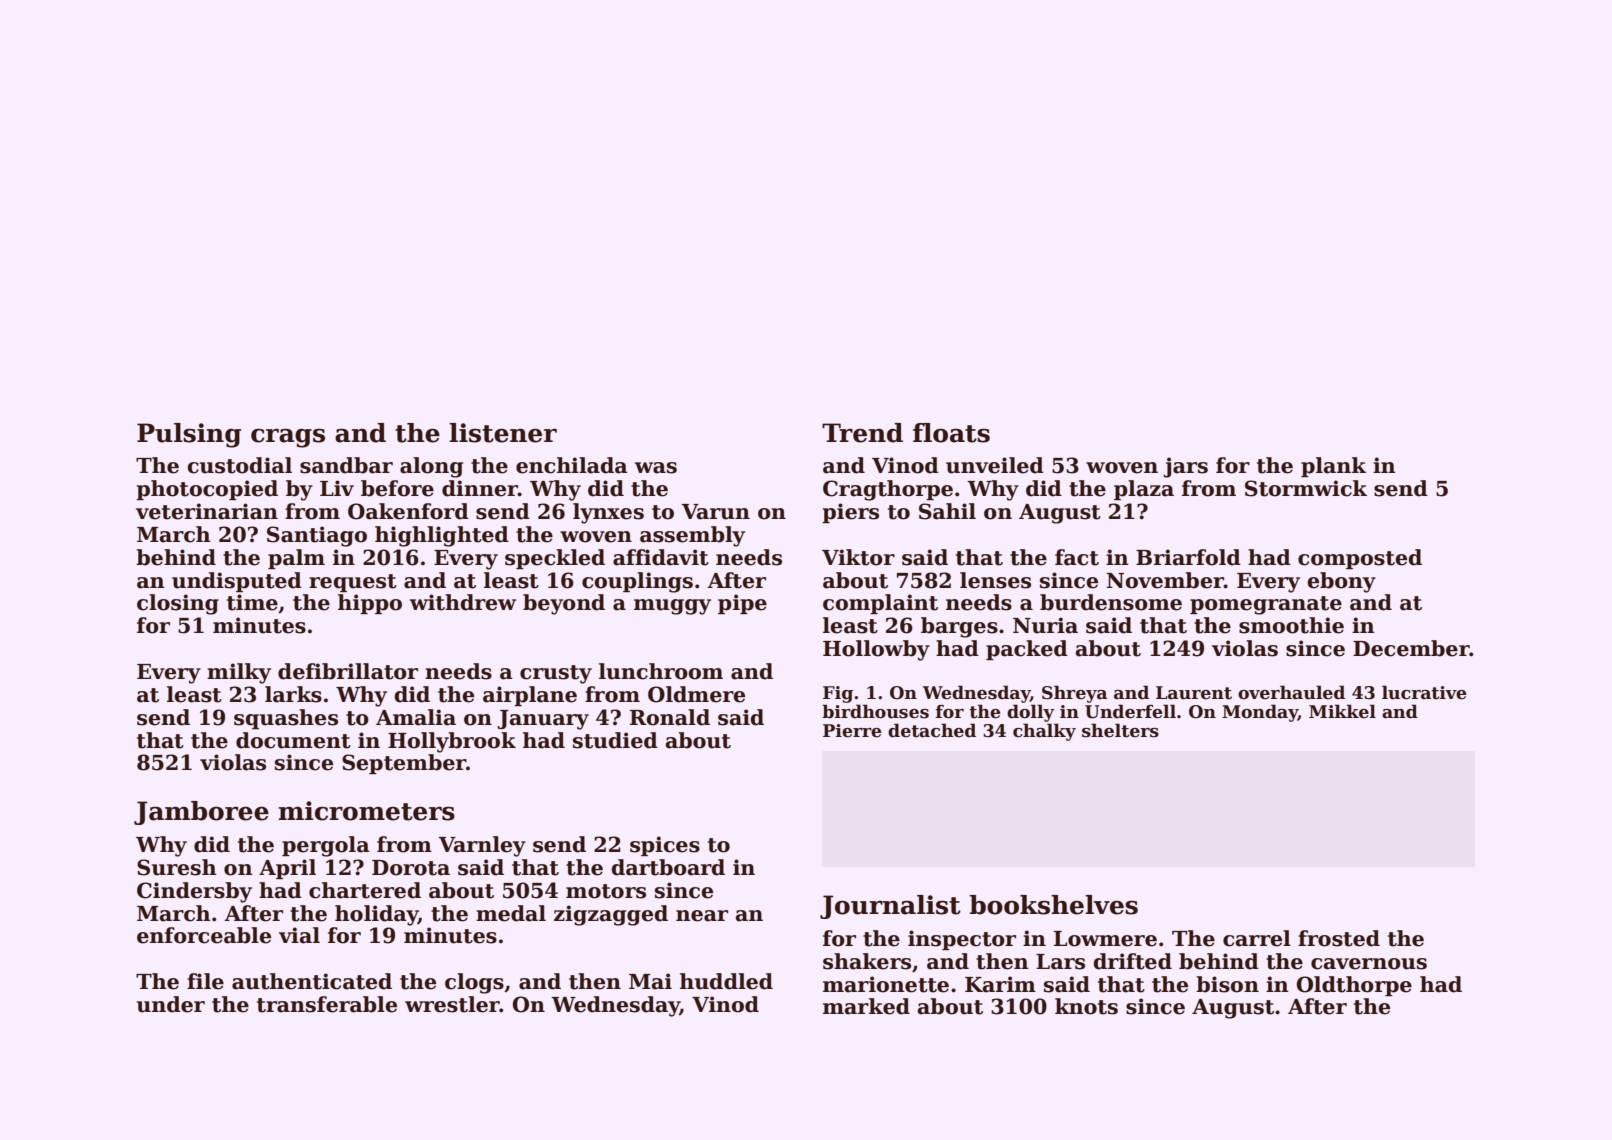 The height and width of the screenshot is (1140, 1612). I want to click on undisputed, so click(237, 582).
